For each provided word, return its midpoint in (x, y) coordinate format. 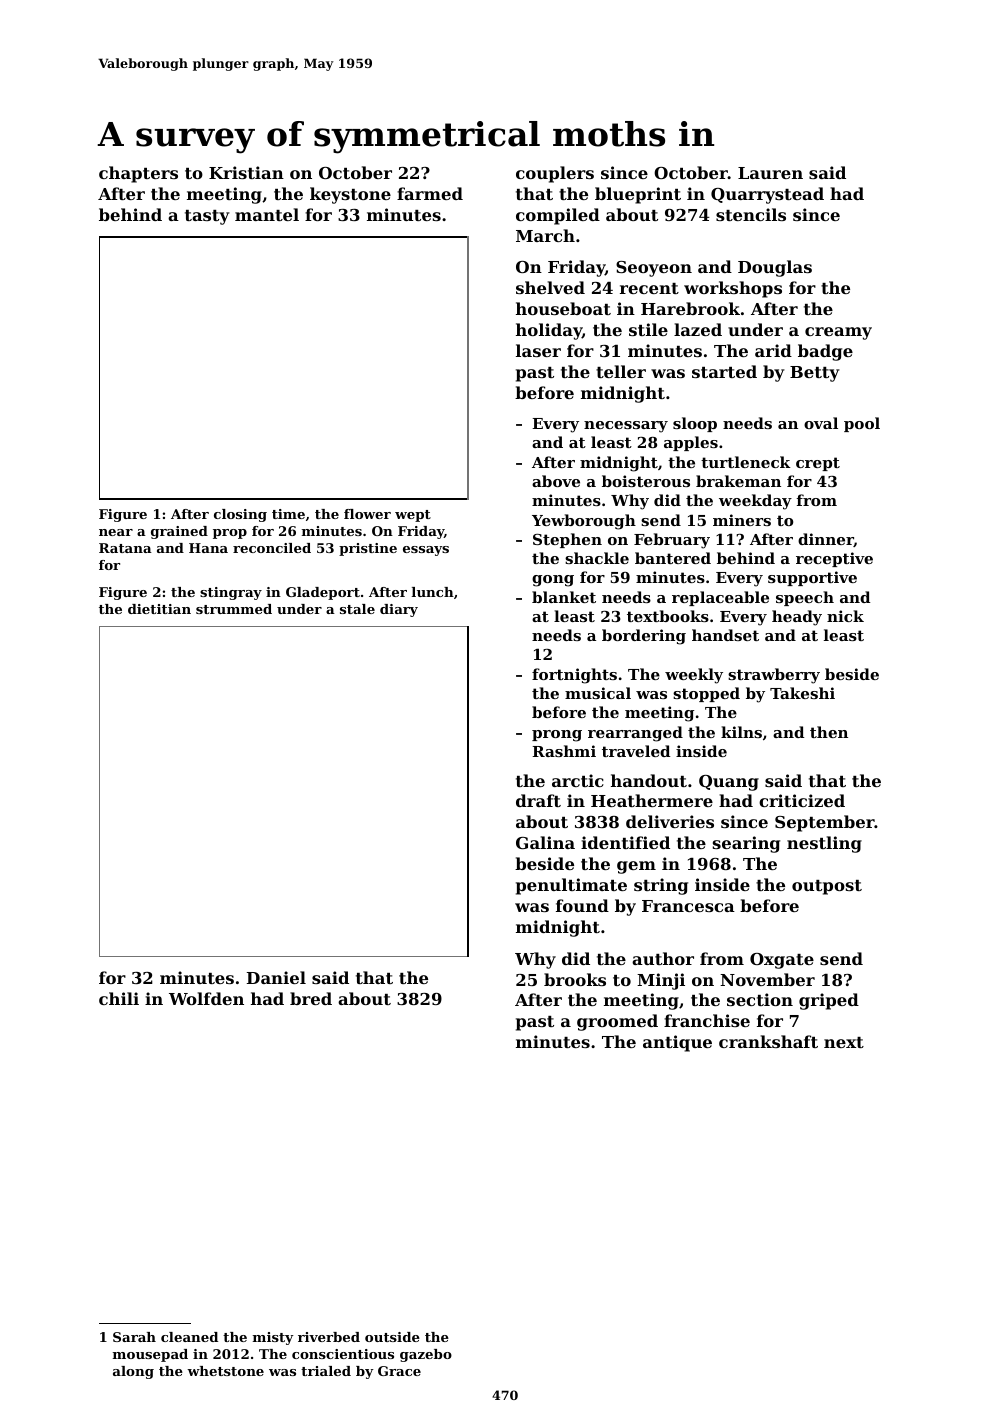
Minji (661, 981)
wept (413, 516)
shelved (550, 287)
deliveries (670, 821)
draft (538, 800)
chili (119, 998)
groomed (617, 1022)
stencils (751, 214)
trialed (326, 1371)
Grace (399, 1371)
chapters (138, 174)
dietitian (159, 609)
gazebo (426, 1355)
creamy (838, 333)
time (288, 514)
